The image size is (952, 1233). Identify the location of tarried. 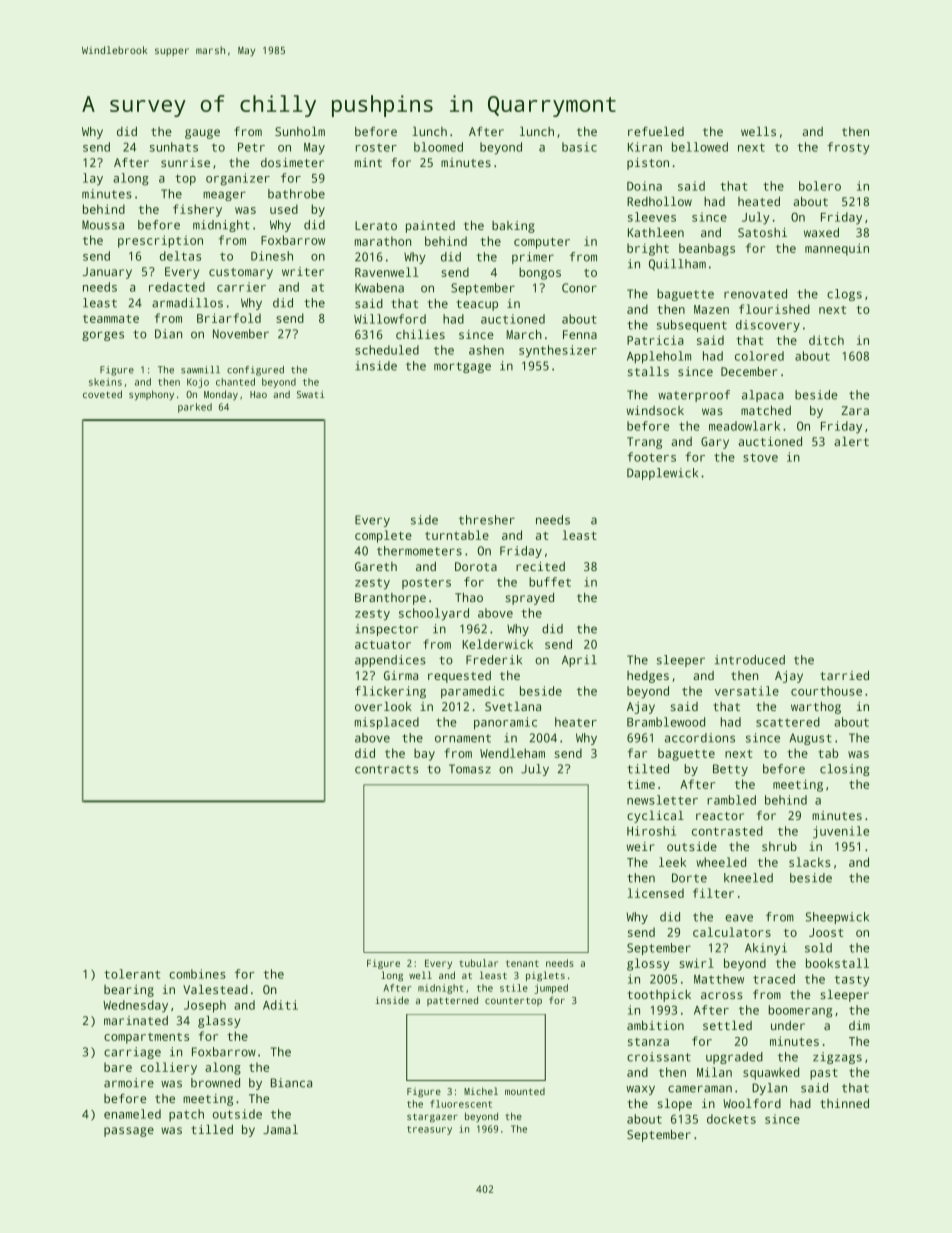
(844, 675).
